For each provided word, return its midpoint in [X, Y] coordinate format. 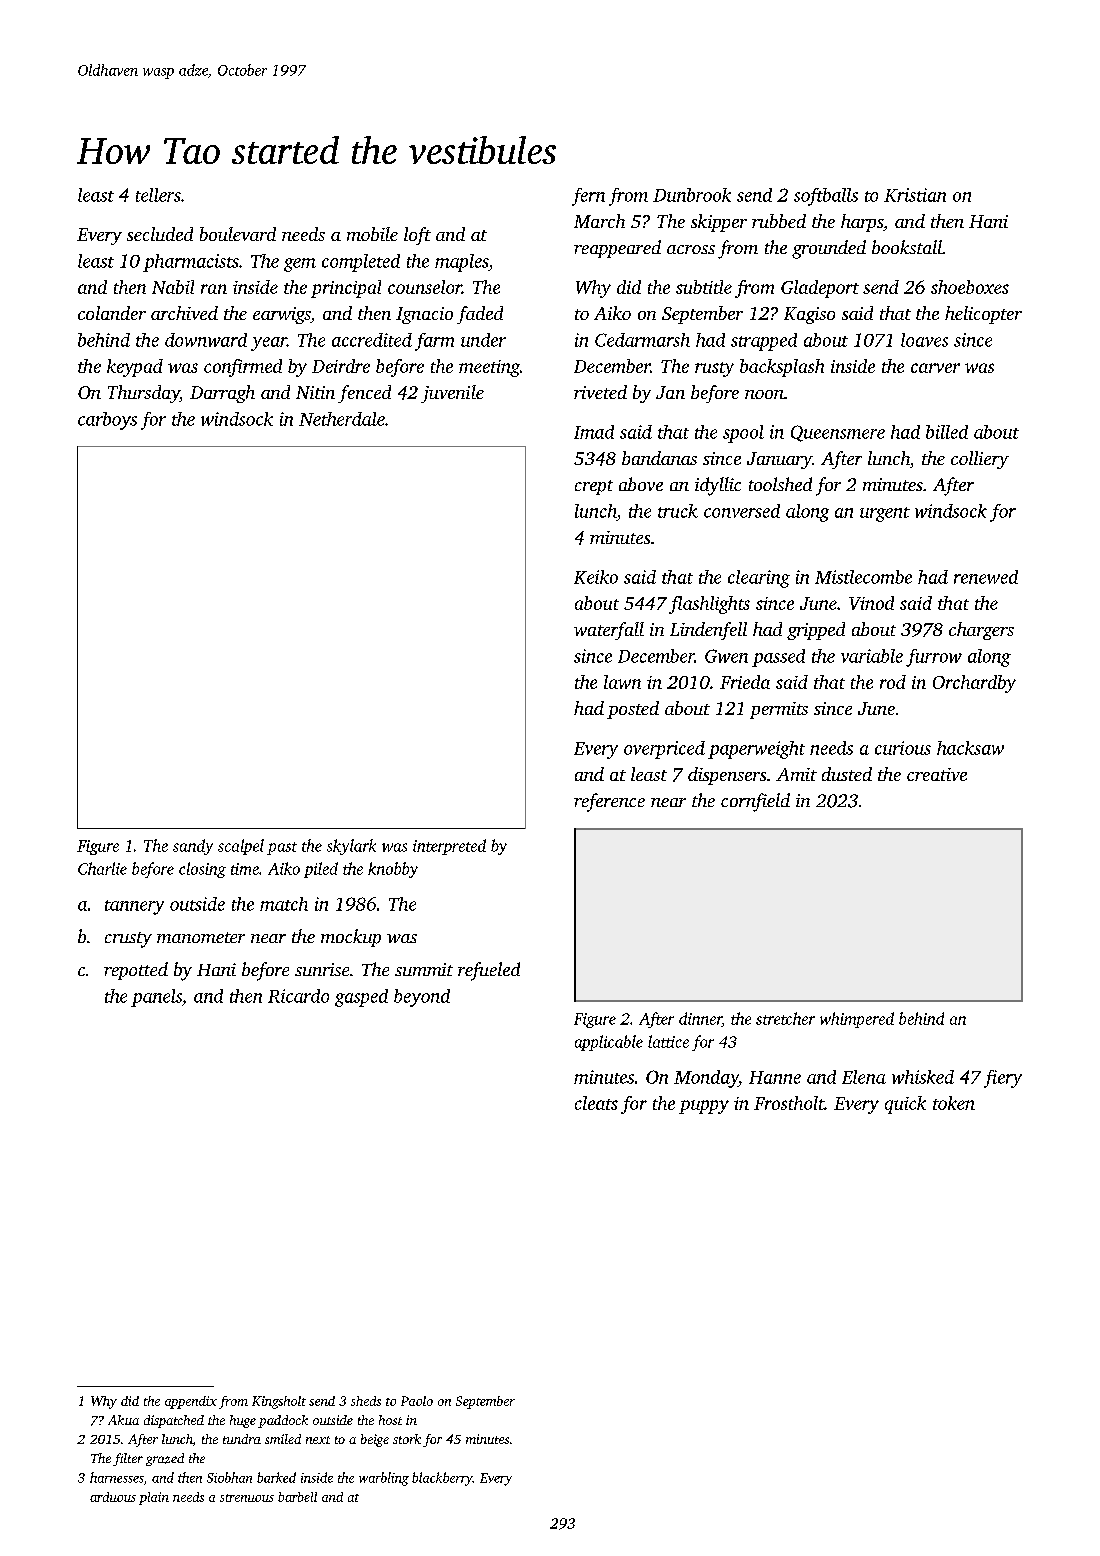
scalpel [241, 847]
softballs [826, 197]
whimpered [857, 1020]
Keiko [596, 577]
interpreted [449, 847]
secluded [160, 234]
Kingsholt [279, 1402]
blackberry [442, 1479]
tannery [134, 907]
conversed [742, 511]
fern [588, 197]
